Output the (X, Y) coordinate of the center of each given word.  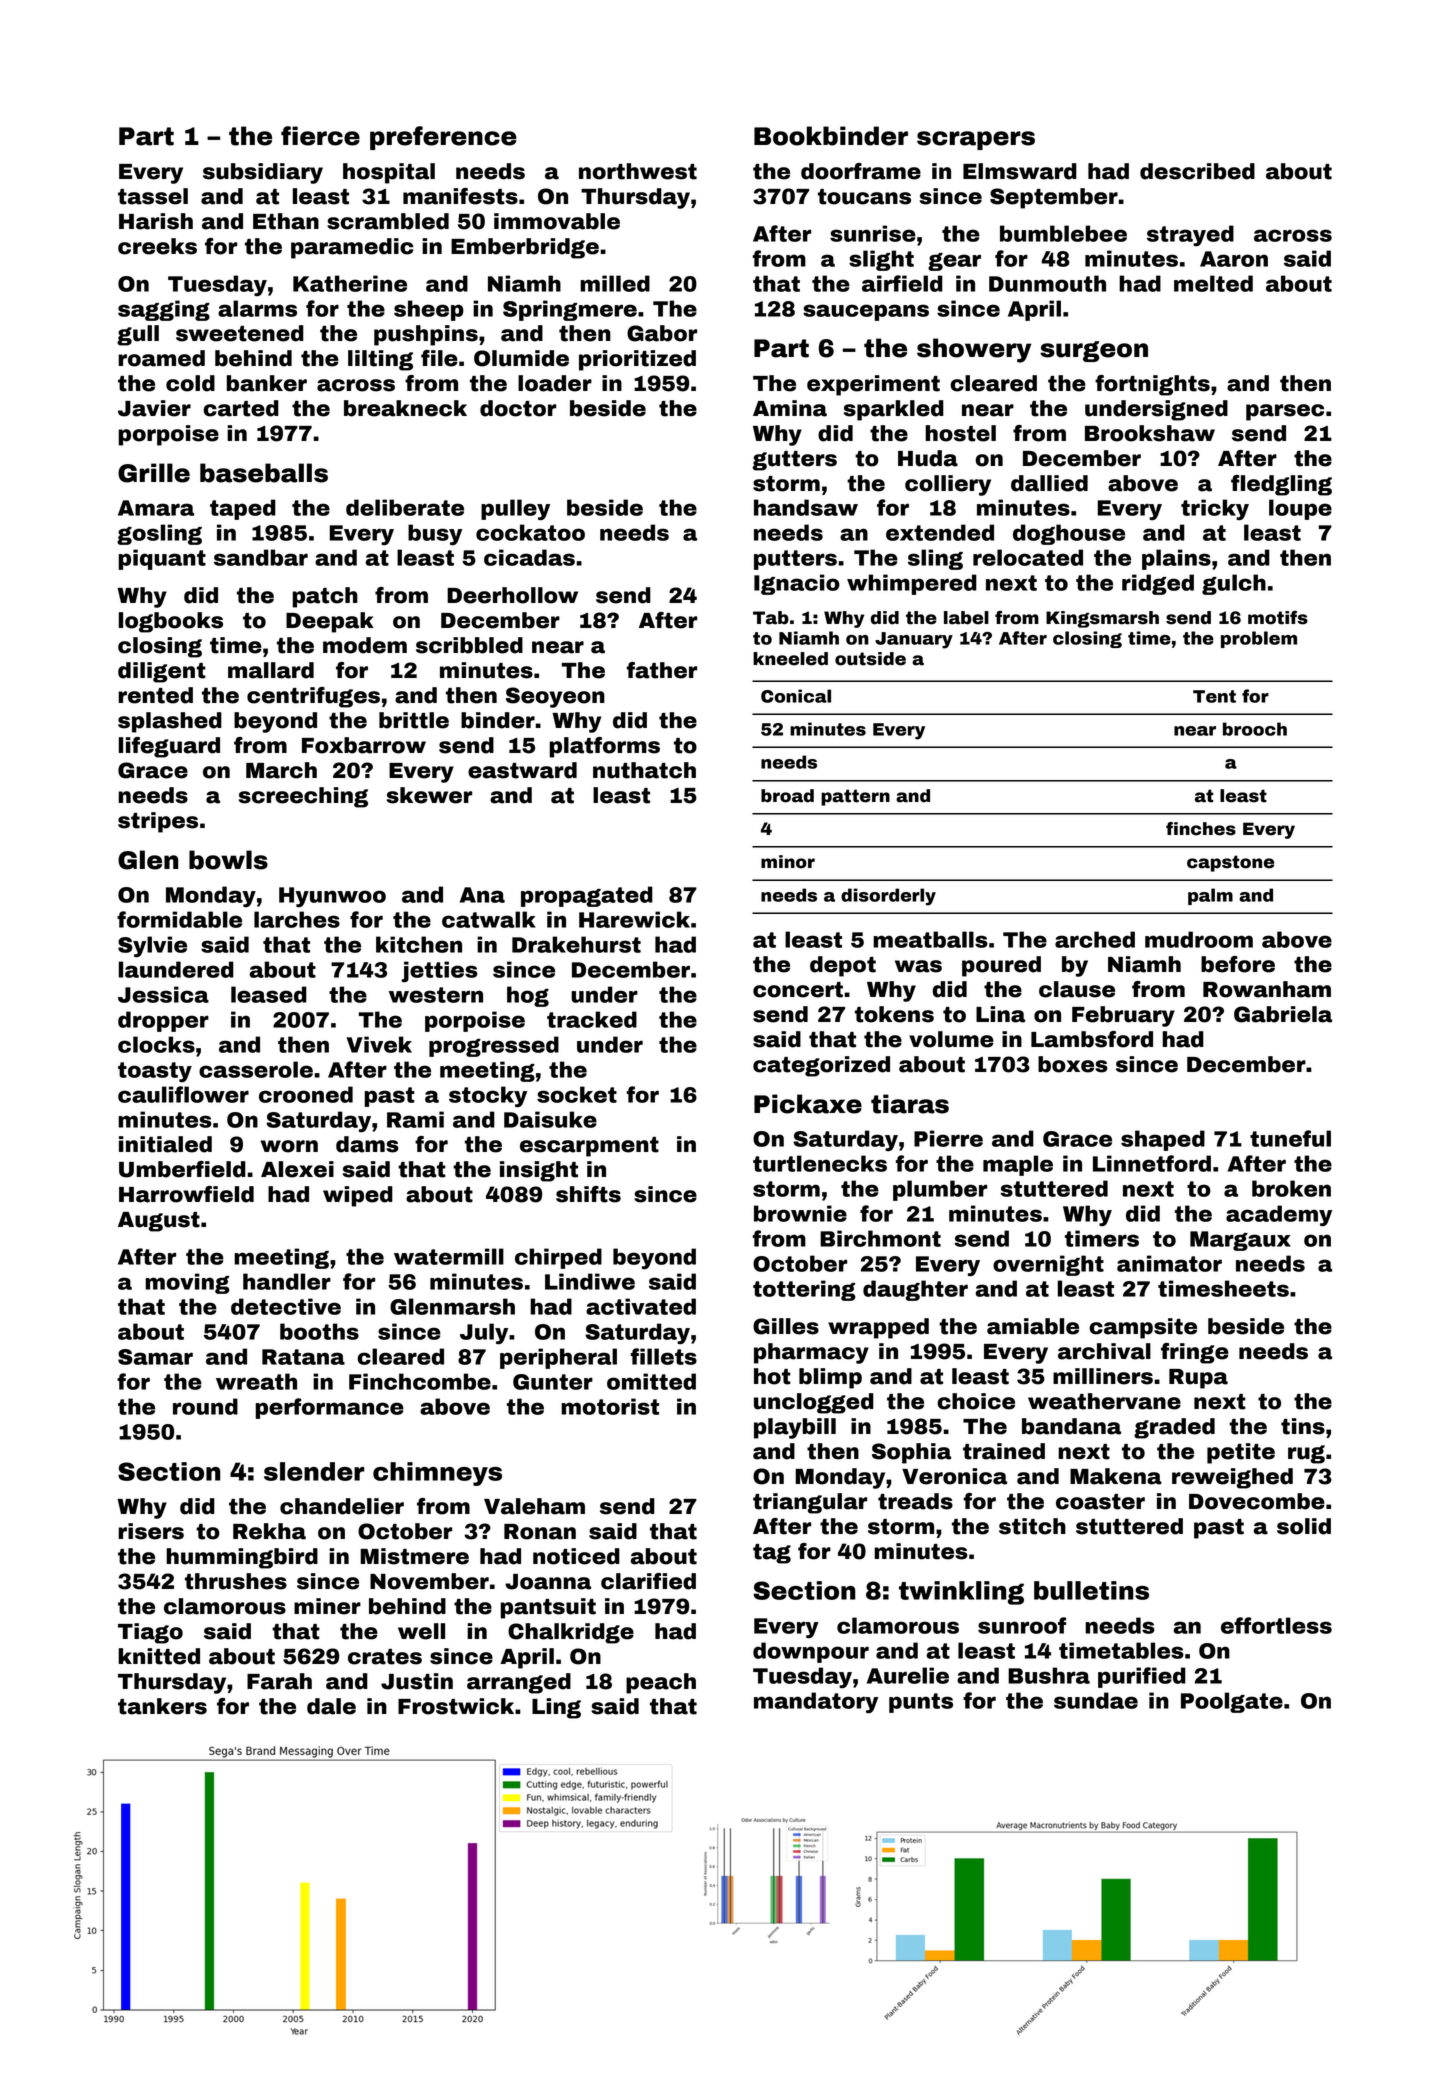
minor (788, 862)
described (1197, 171)
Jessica (163, 994)
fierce (320, 136)
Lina (1000, 1014)
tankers (162, 1706)
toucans (864, 197)
